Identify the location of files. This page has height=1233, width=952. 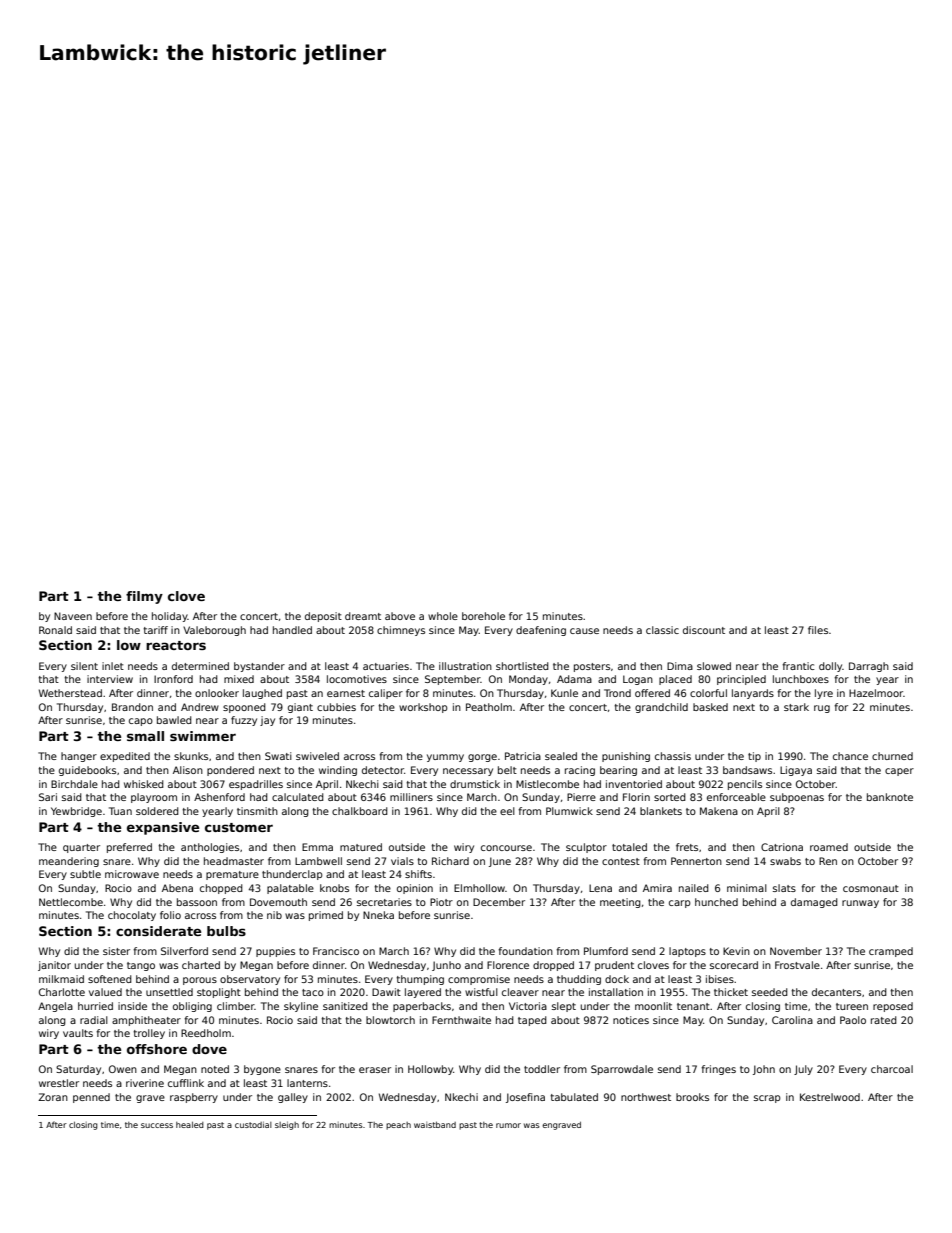
(818, 630).
